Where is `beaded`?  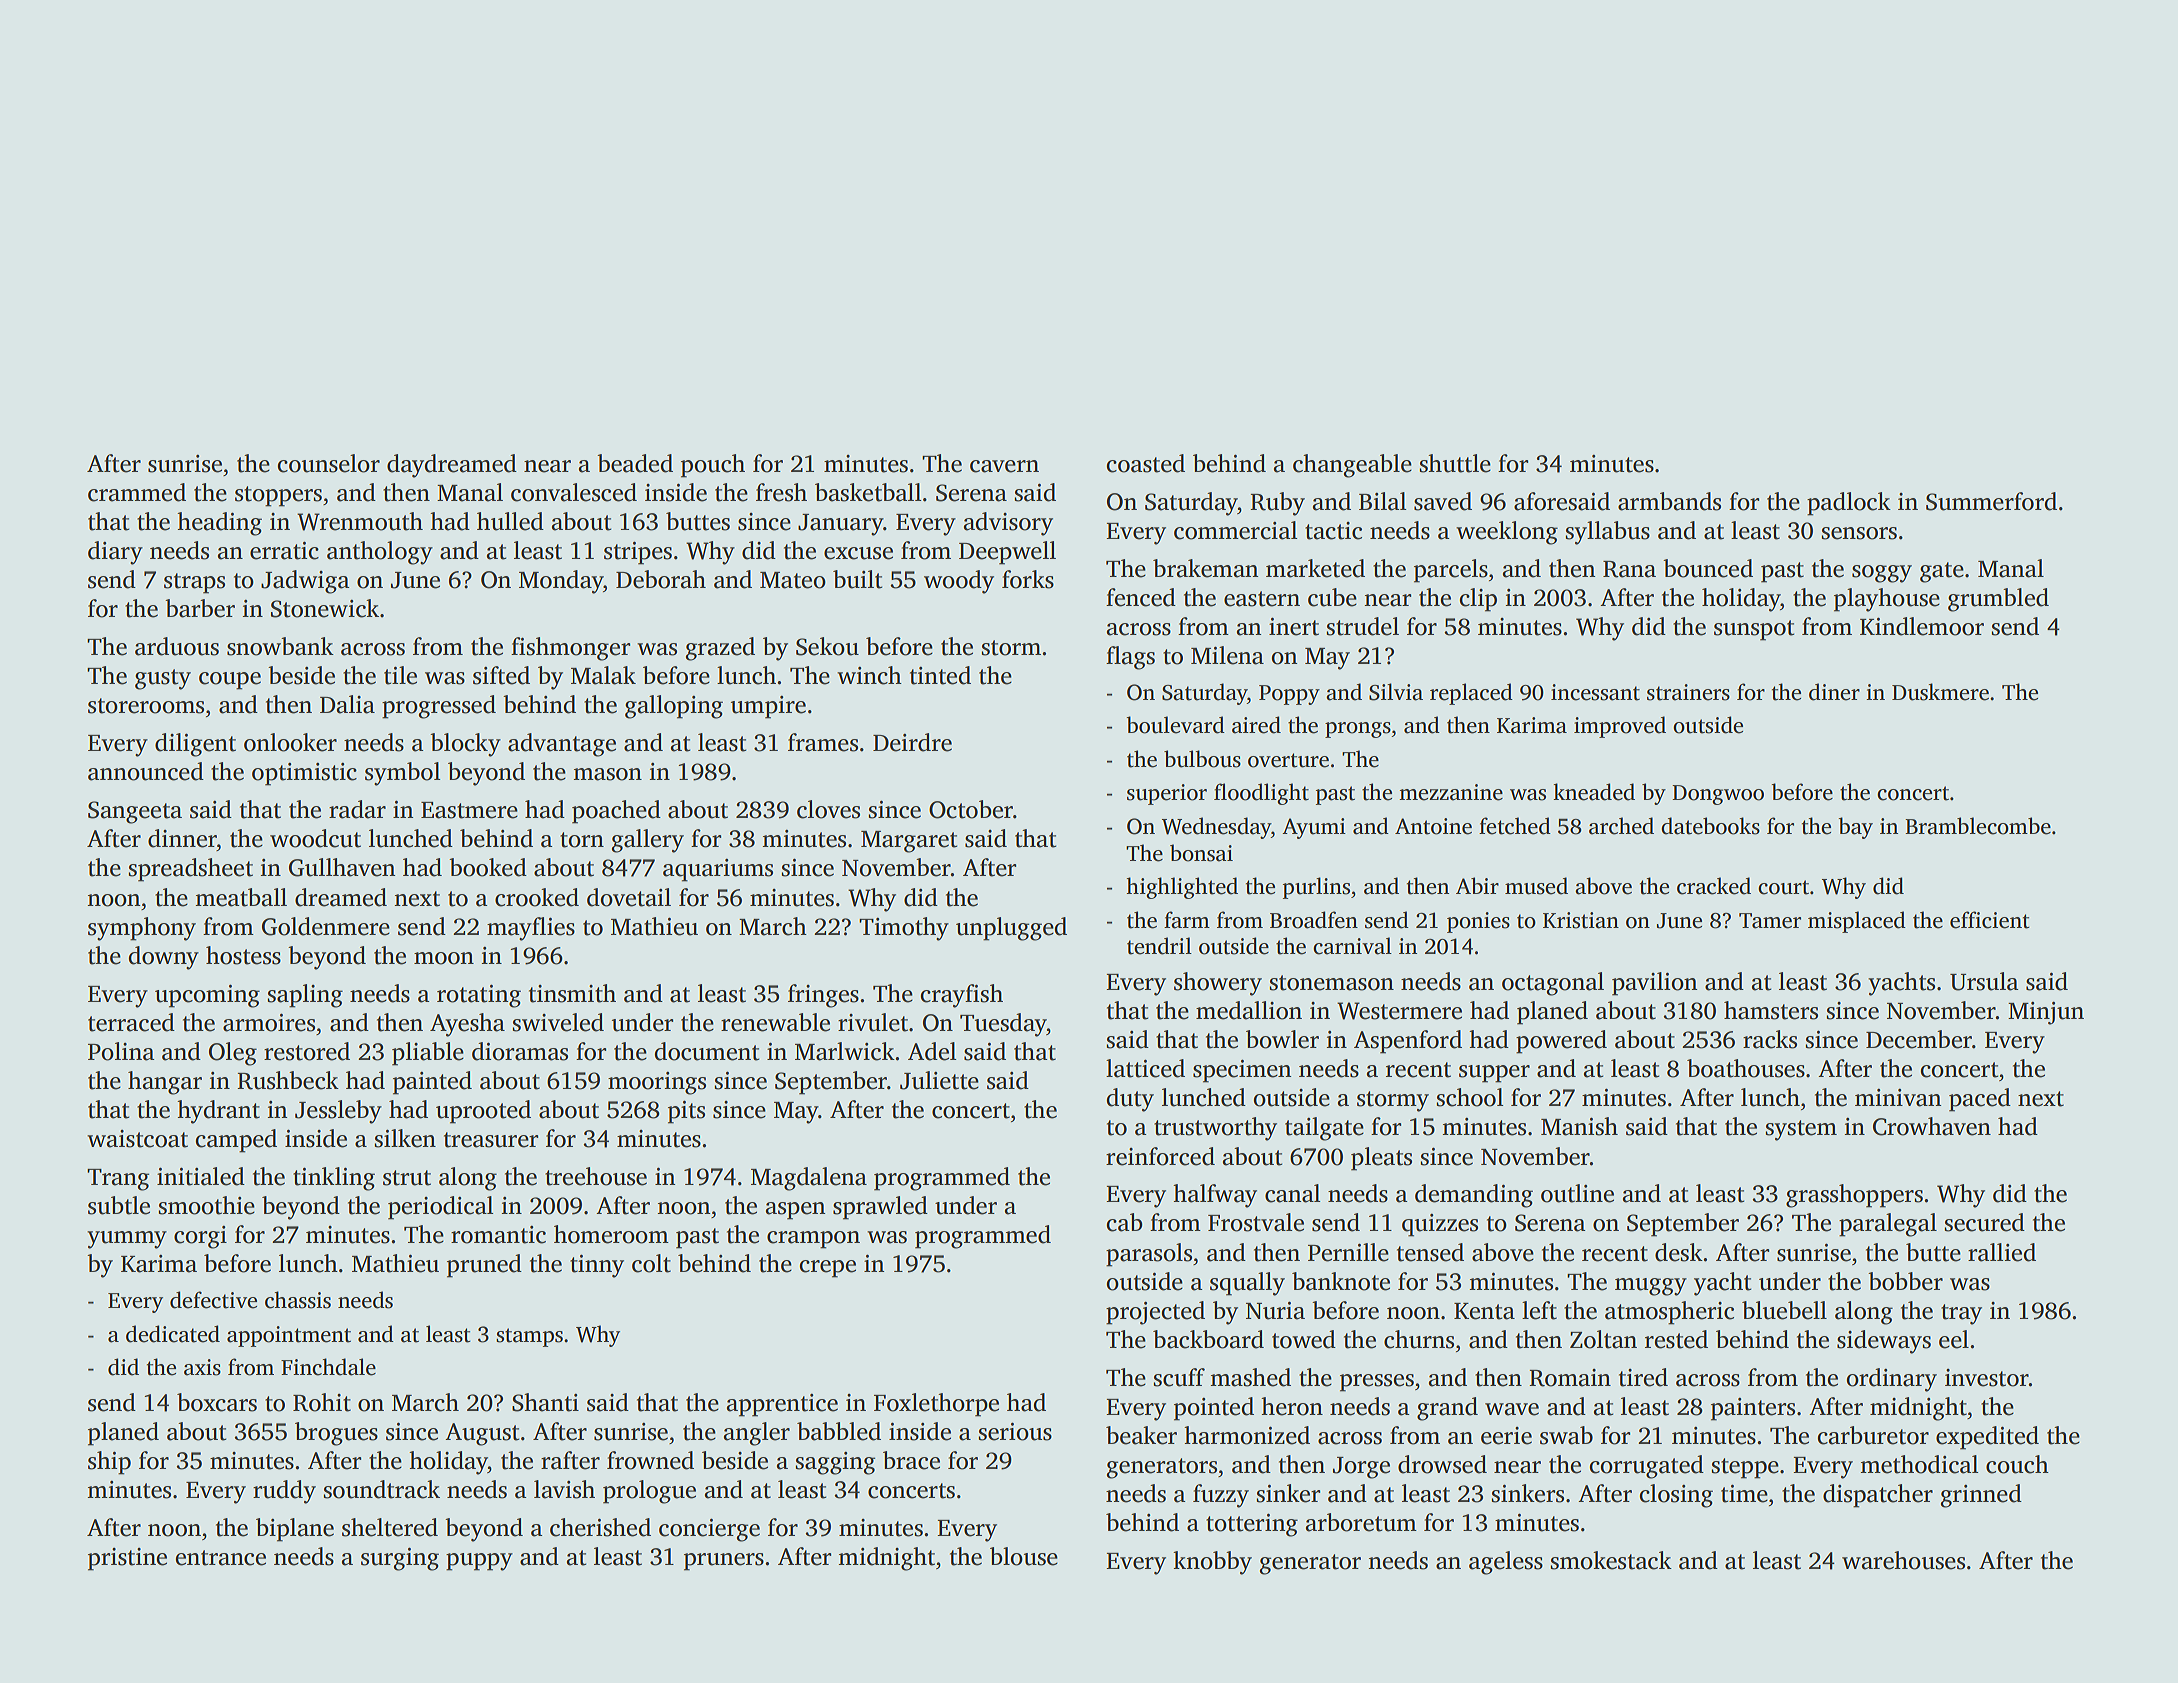
beaded is located at coordinates (635, 463).
